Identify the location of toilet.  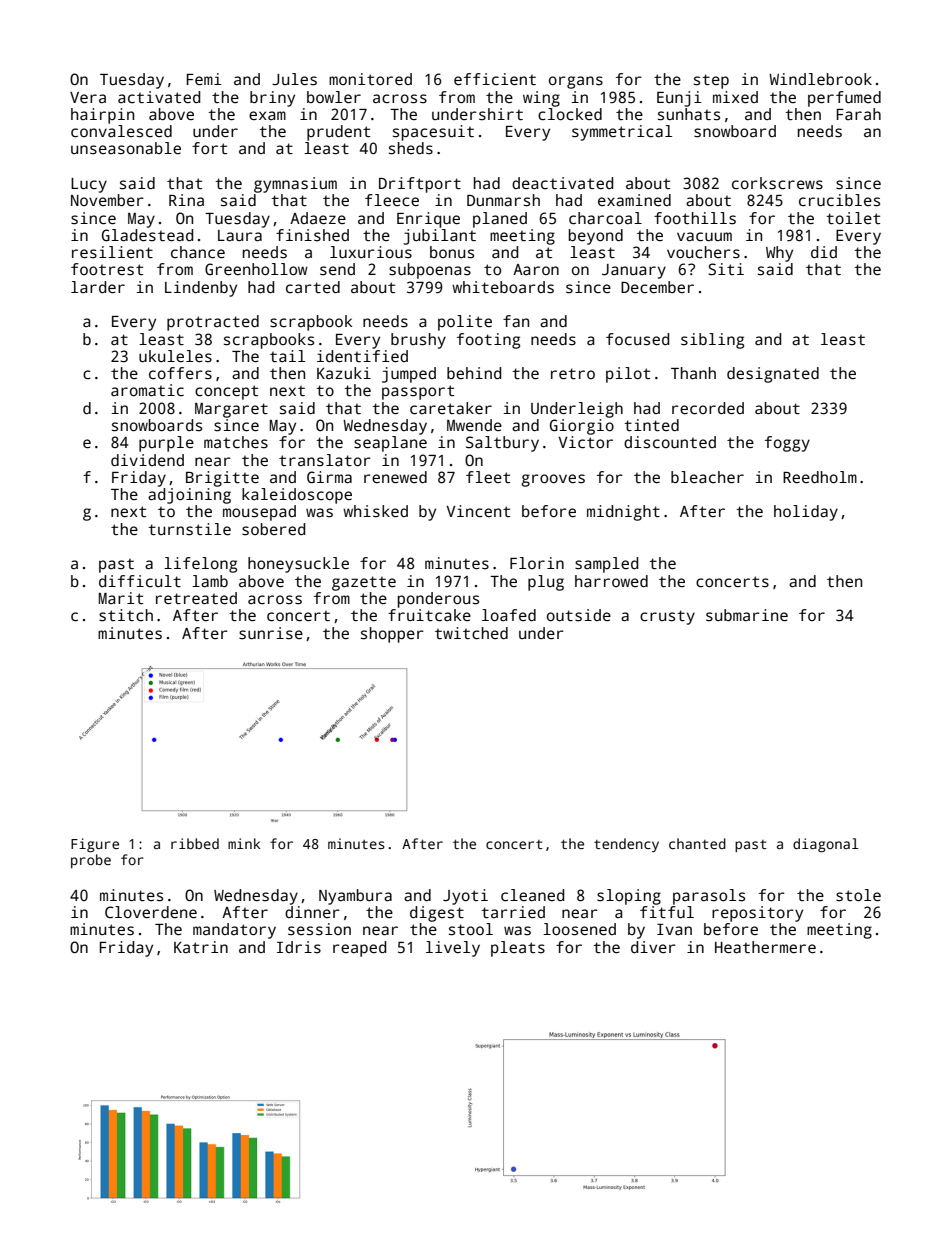
(853, 218).
